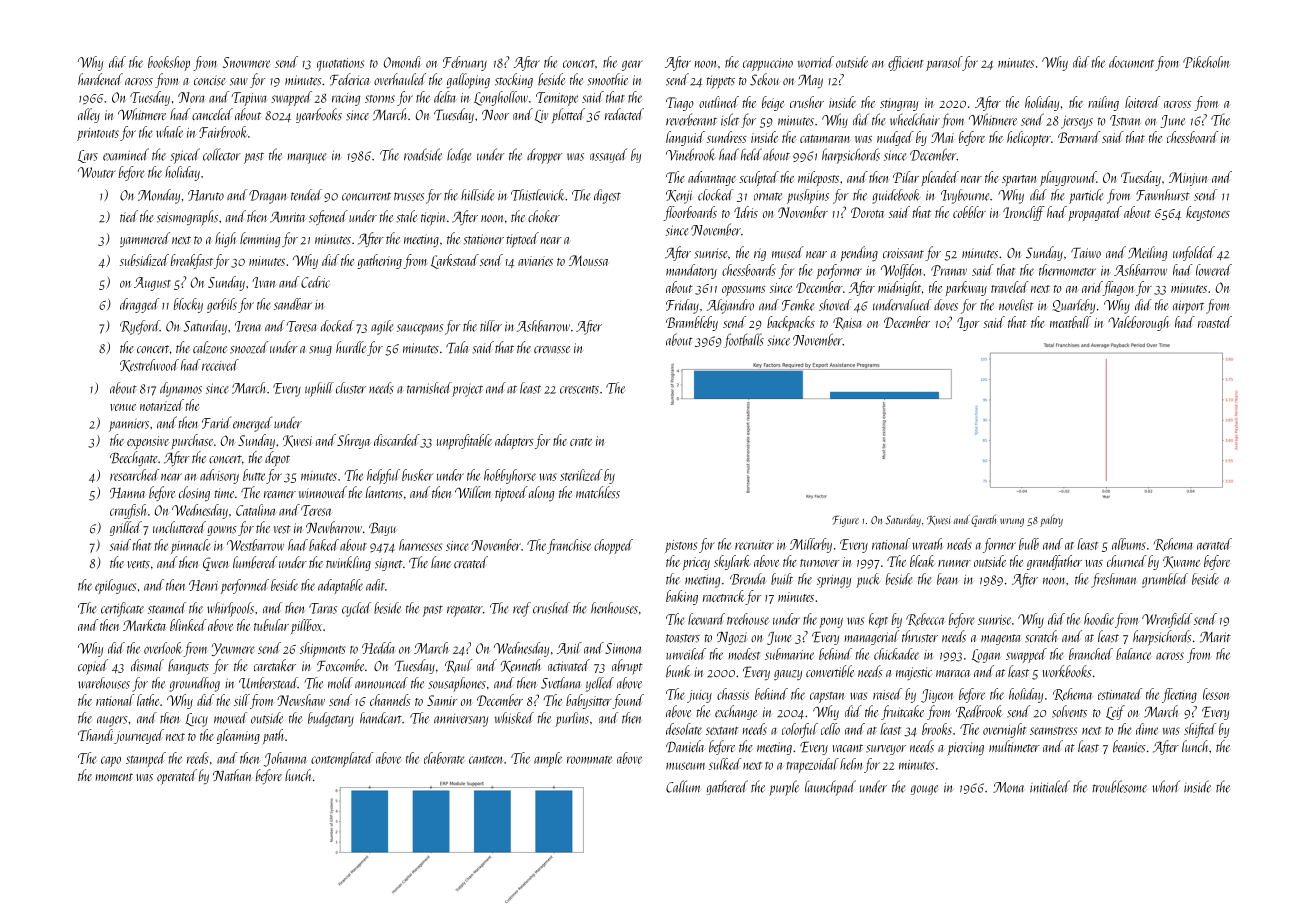 This screenshot has width=1308, height=924. What do you see at coordinates (968, 324) in the screenshot?
I see `Igor` at bounding box center [968, 324].
